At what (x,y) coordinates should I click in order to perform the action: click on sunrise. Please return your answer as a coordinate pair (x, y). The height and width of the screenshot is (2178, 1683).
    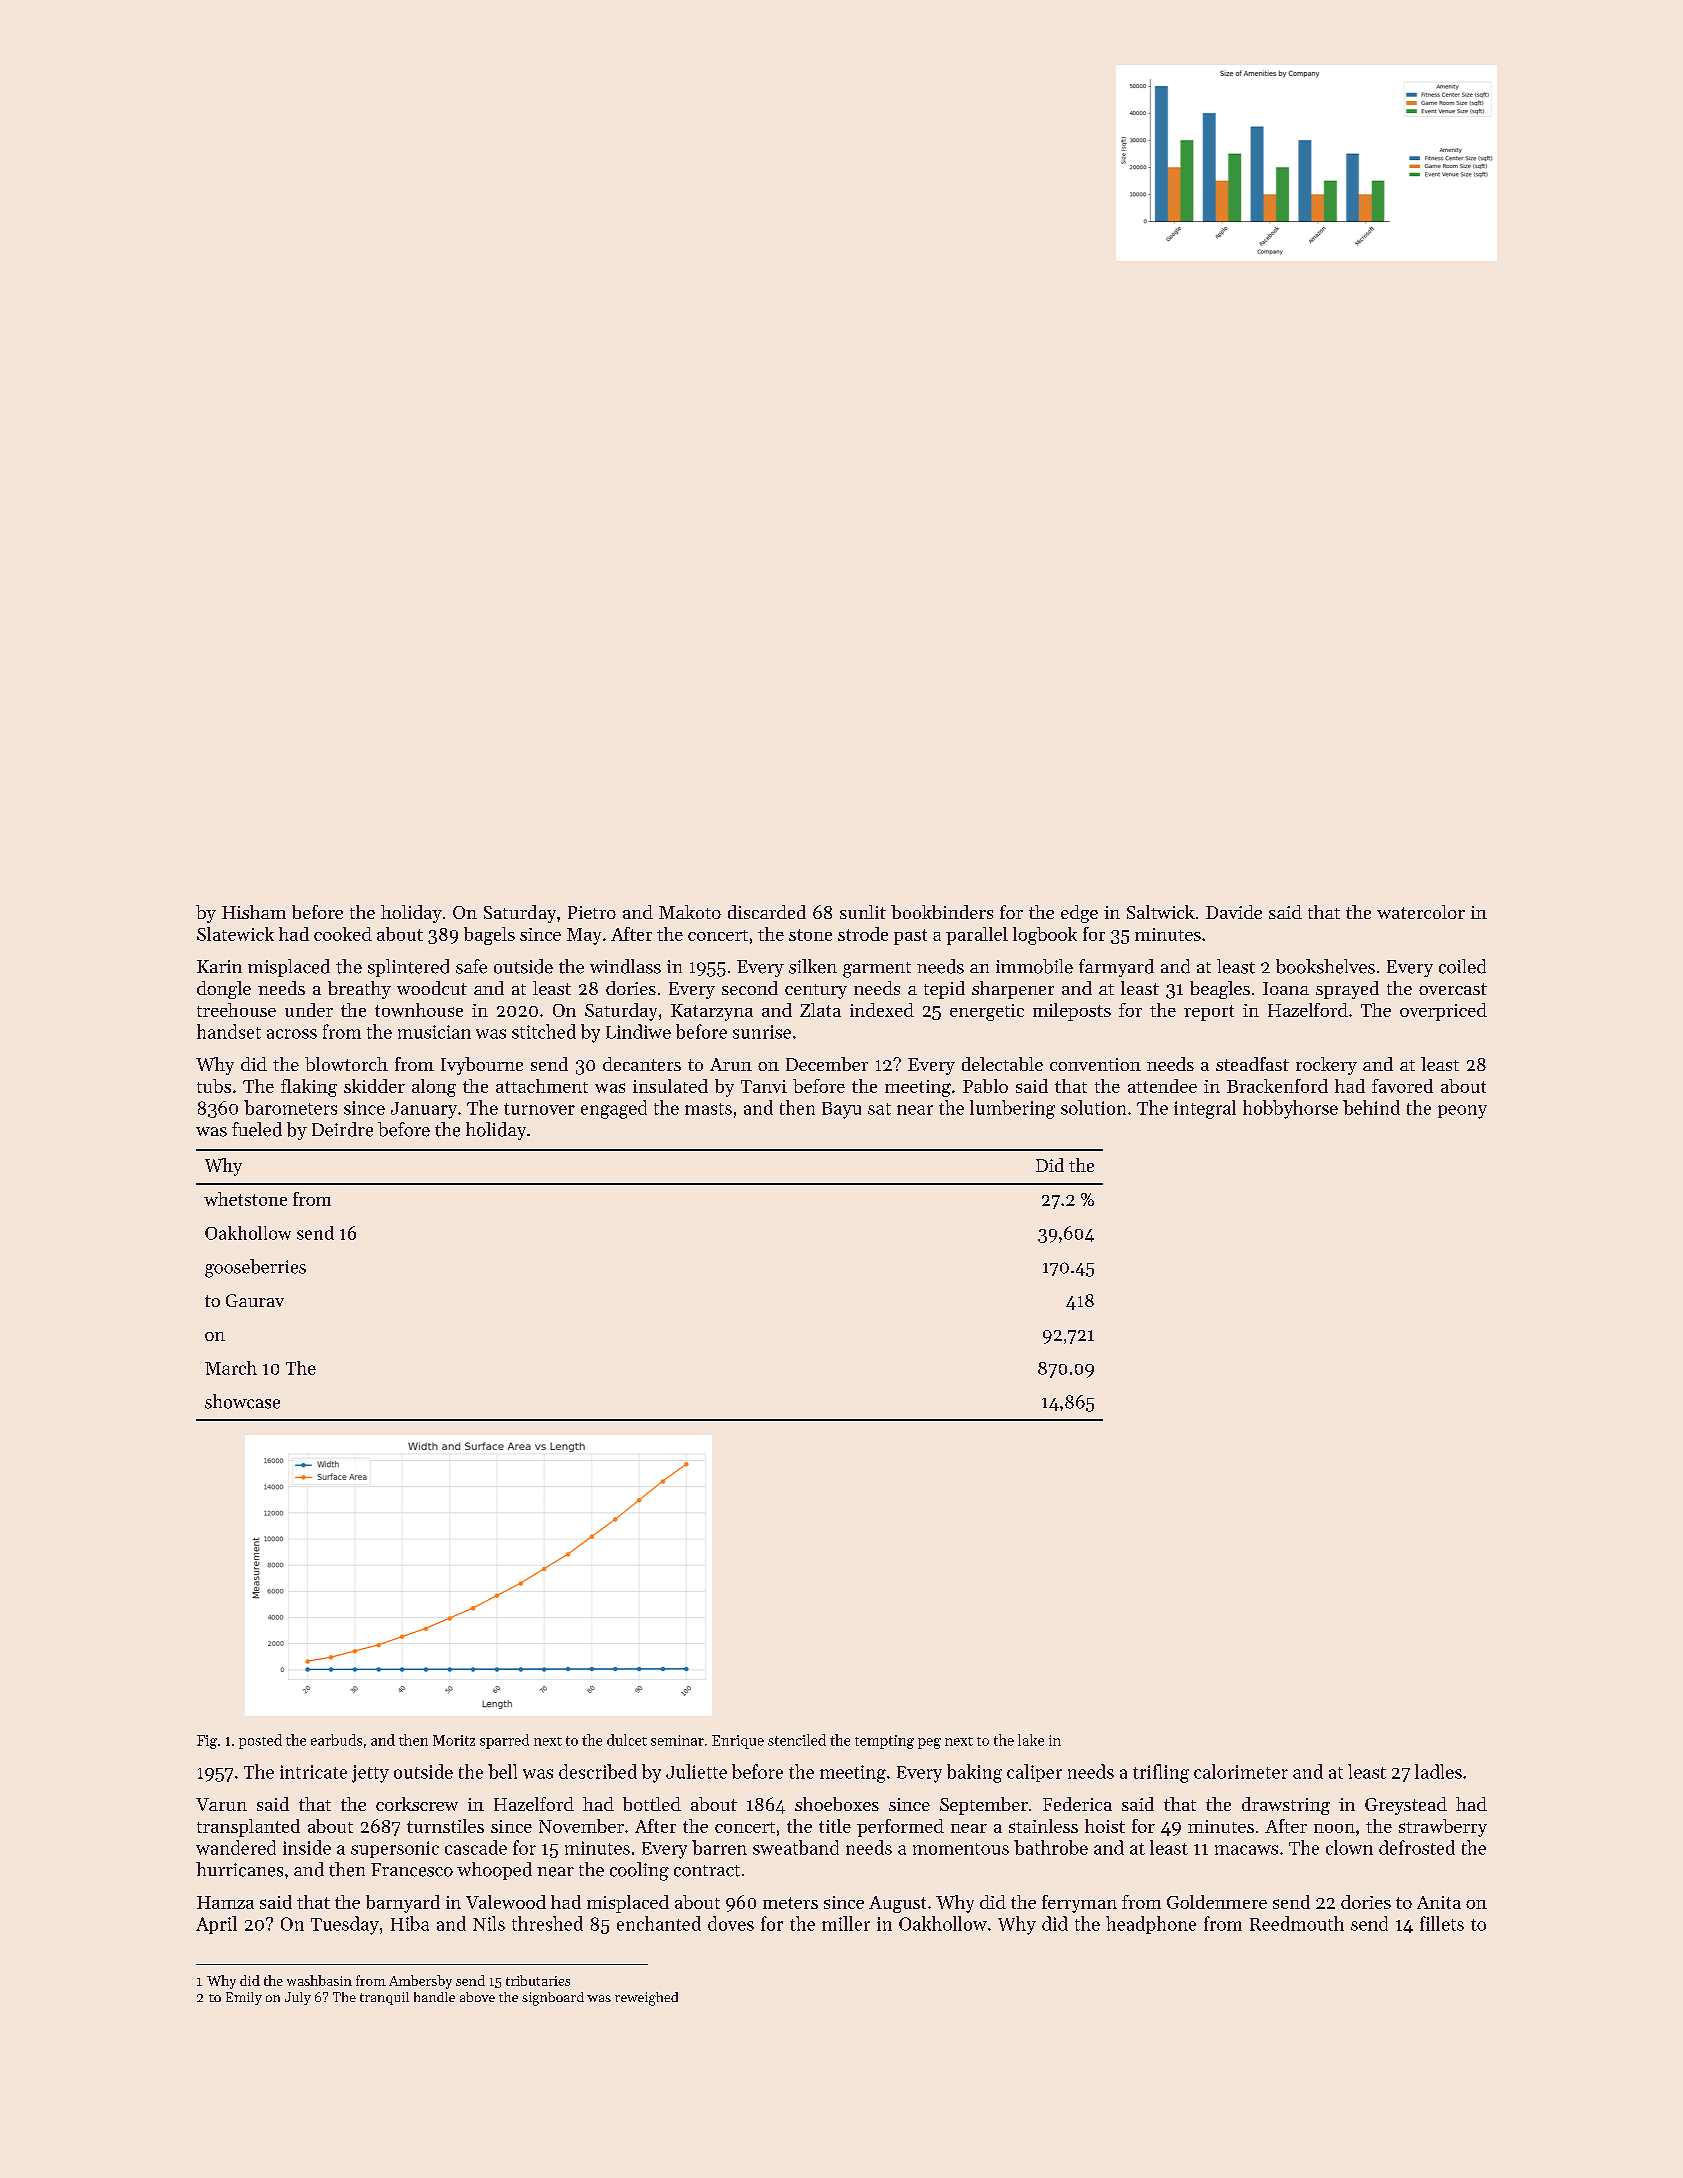
    Looking at the image, I should click on (762, 1032).
